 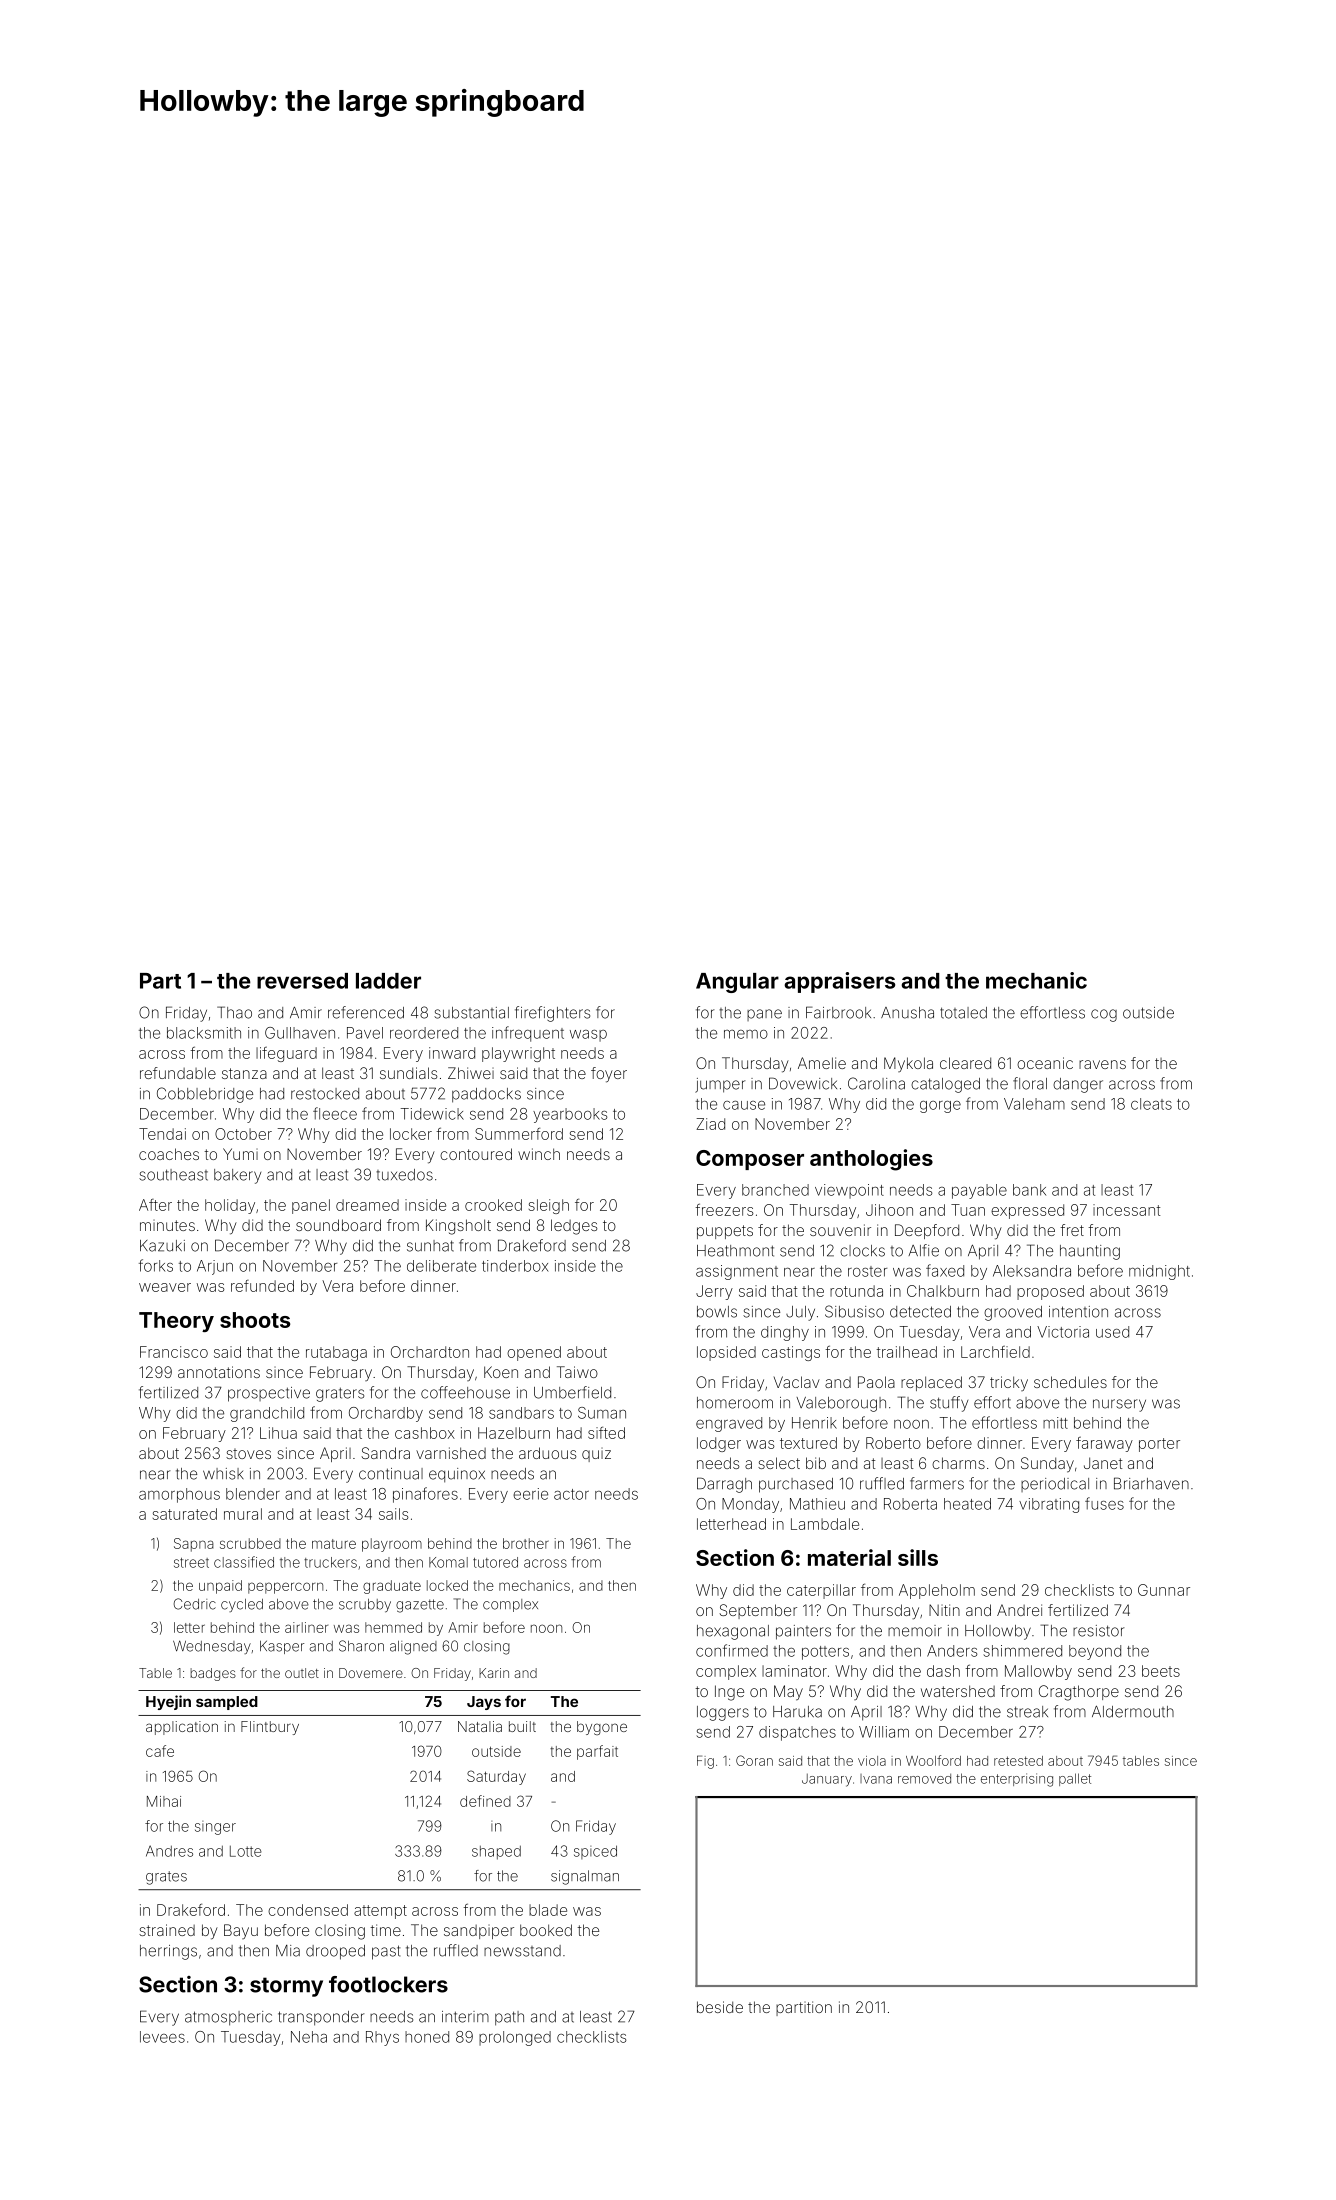 I want to click on mature, so click(x=334, y=1544).
